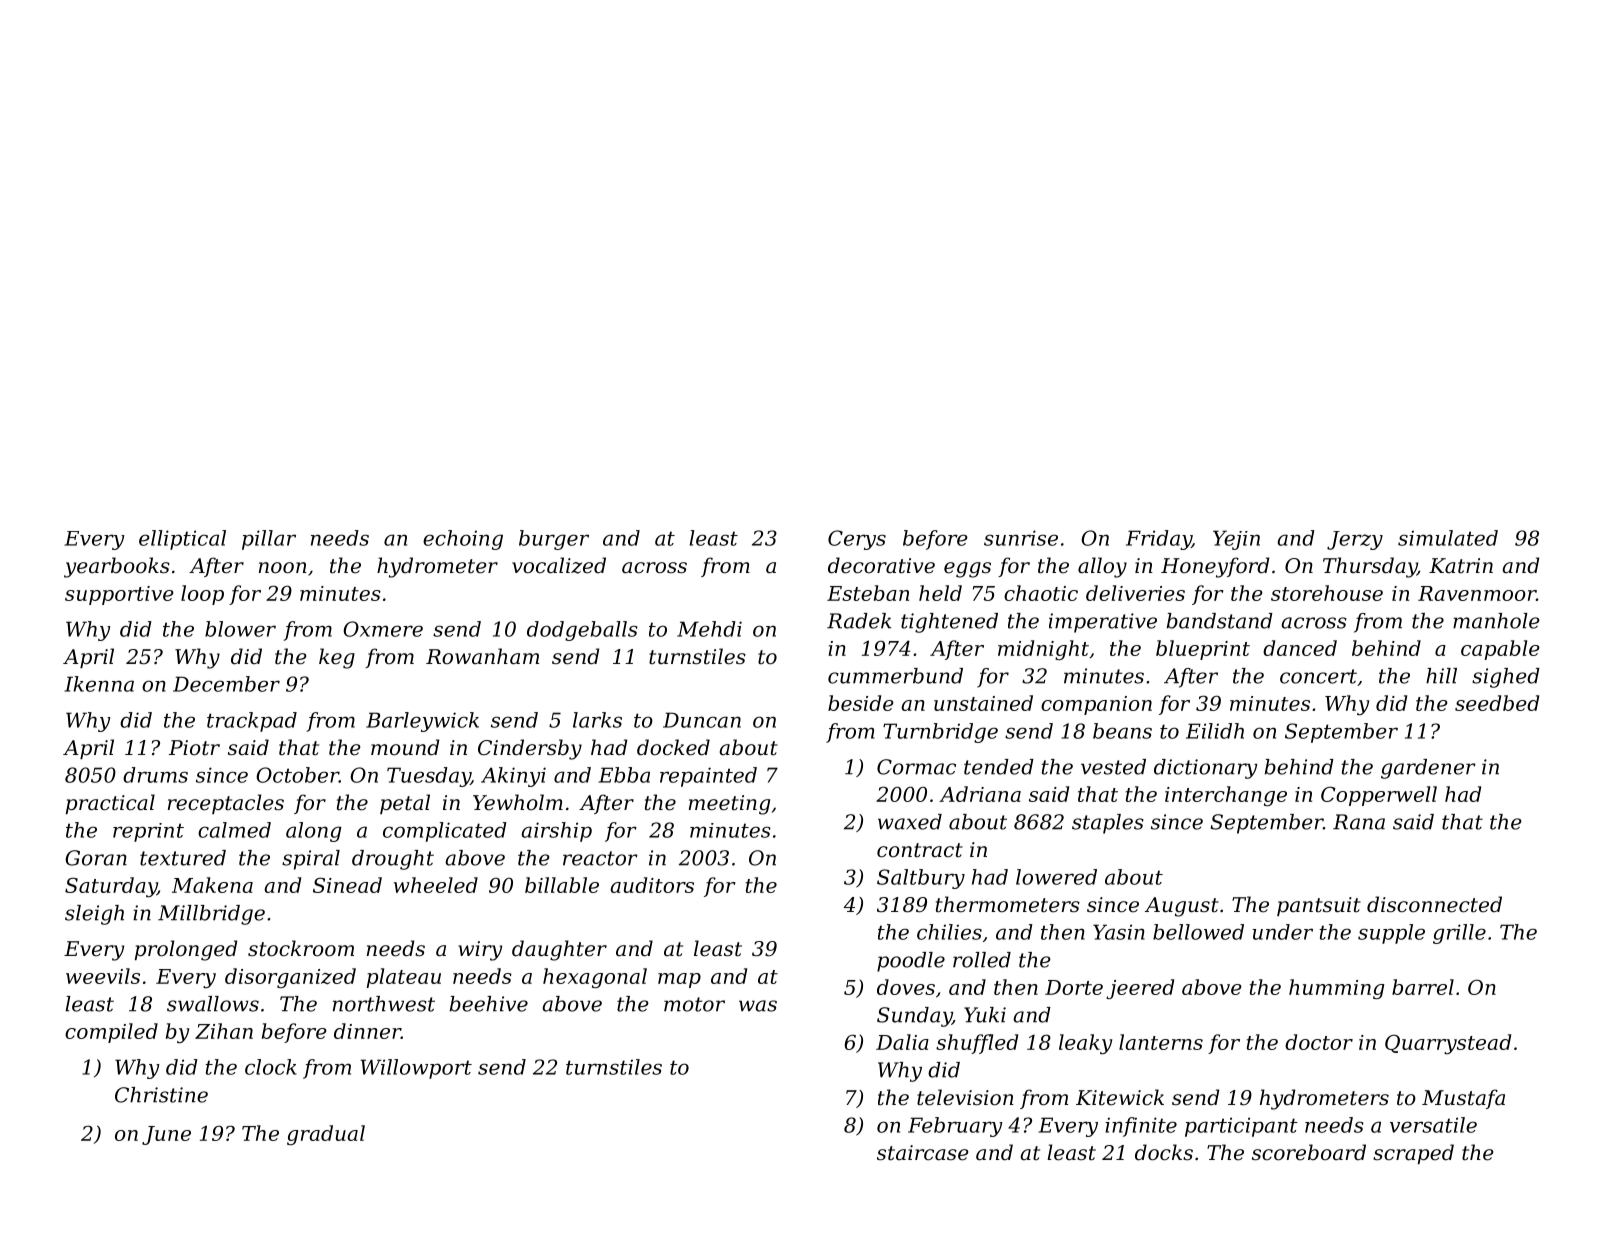 The height and width of the page is (1240, 1605). What do you see at coordinates (559, 565) in the page?
I see `vocalized` at bounding box center [559, 565].
